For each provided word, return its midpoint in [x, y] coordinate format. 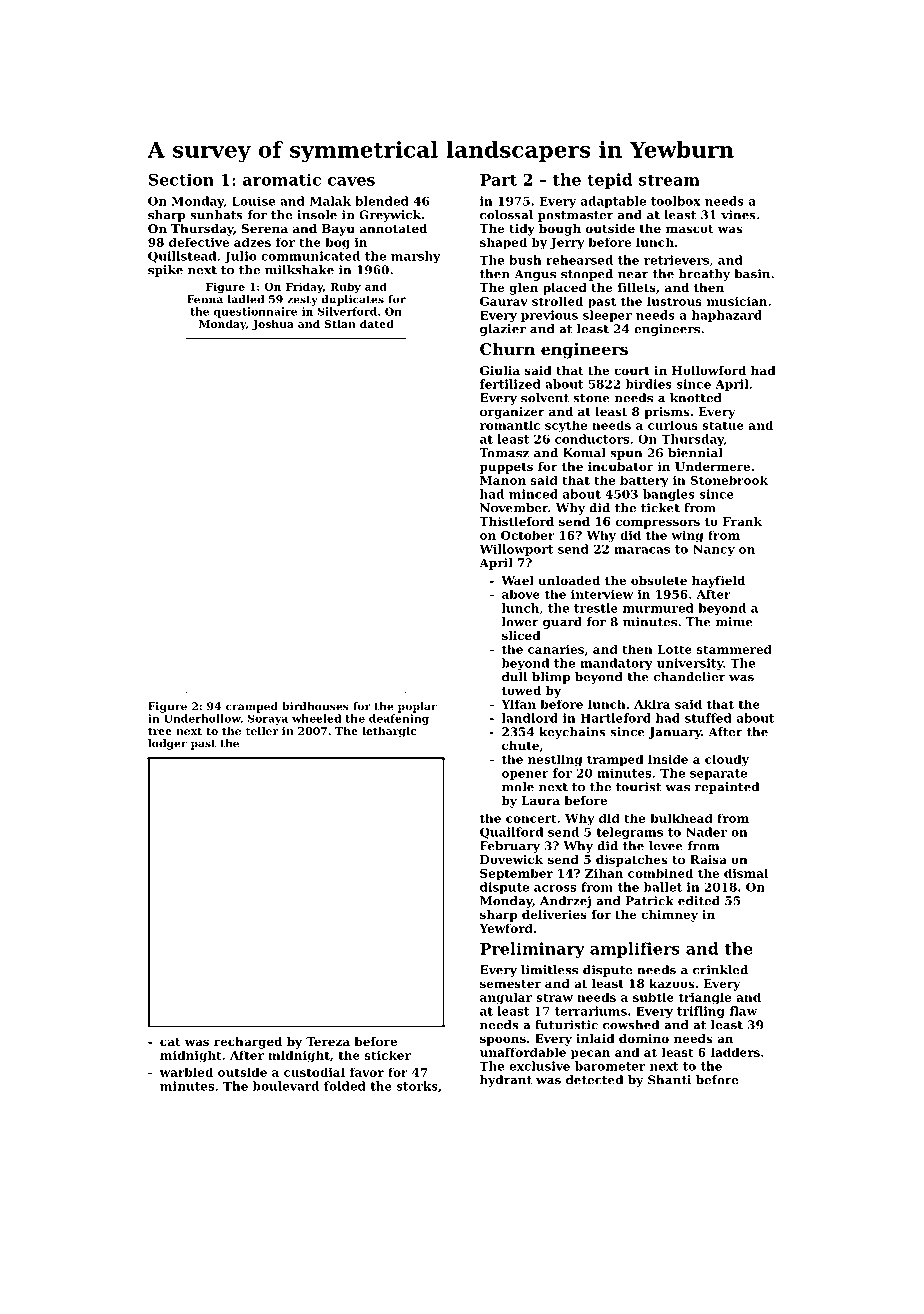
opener [525, 775]
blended [382, 201]
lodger [167, 744]
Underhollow [202, 718]
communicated [310, 256]
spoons [503, 1041]
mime [734, 622]
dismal [746, 873]
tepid [609, 181]
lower [520, 622]
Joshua [273, 325]
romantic [510, 425]
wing [687, 536]
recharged [248, 1043]
